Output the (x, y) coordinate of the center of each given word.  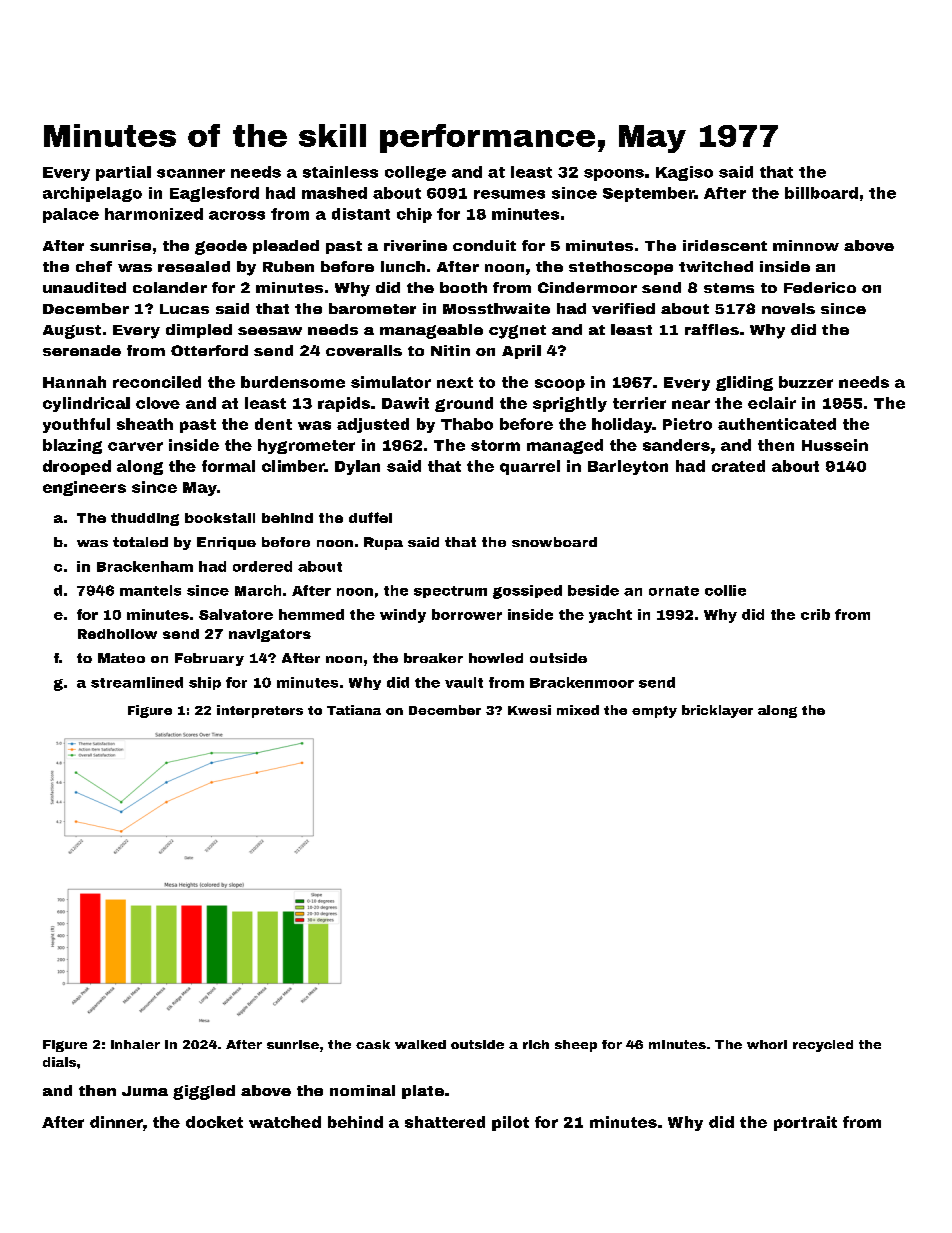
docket (214, 1122)
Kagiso (684, 173)
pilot (510, 1123)
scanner (191, 173)
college (415, 173)
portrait (805, 1123)
